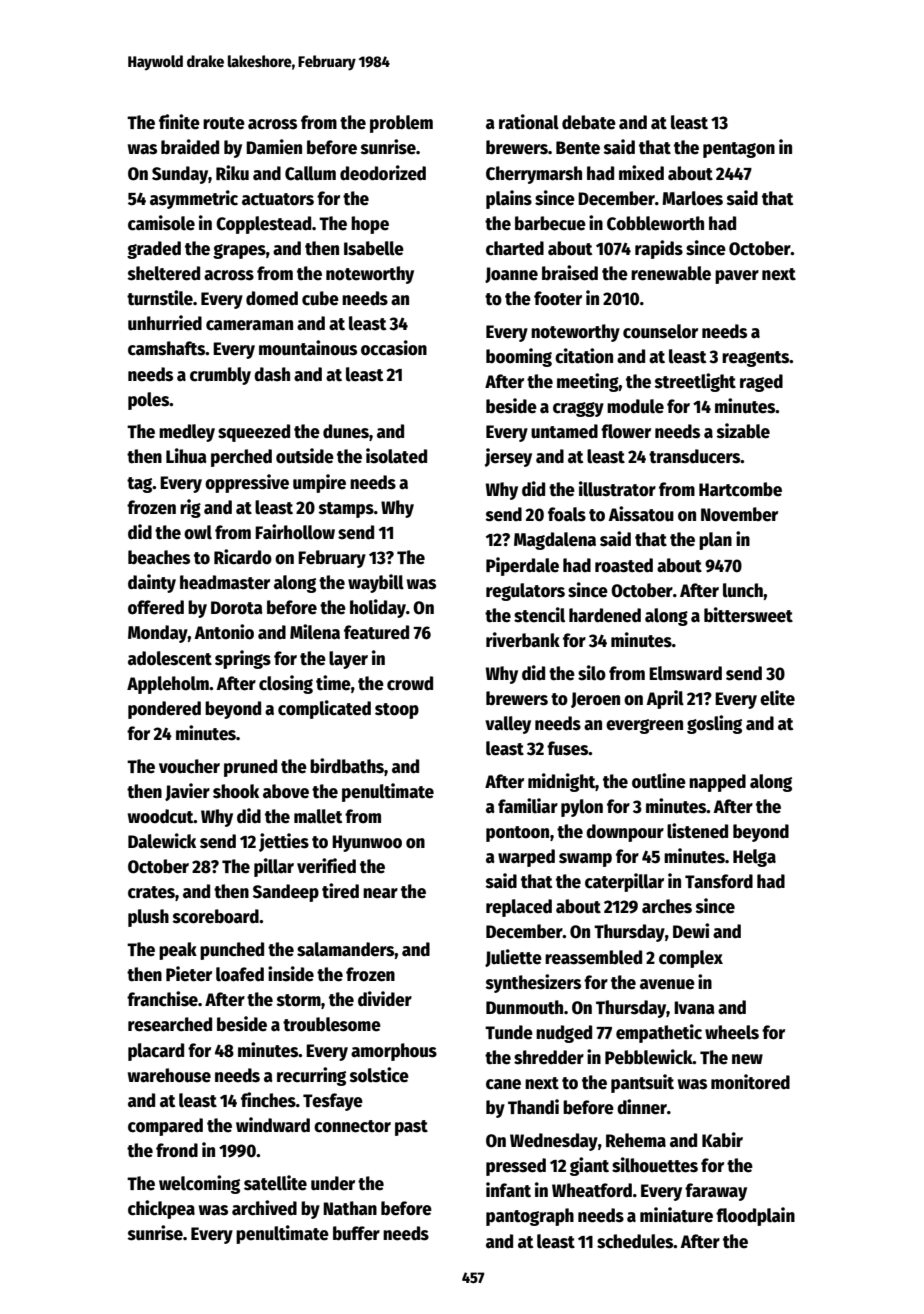  Describe the element at coordinates (348, 660) in the document. I see `layer` at that location.
